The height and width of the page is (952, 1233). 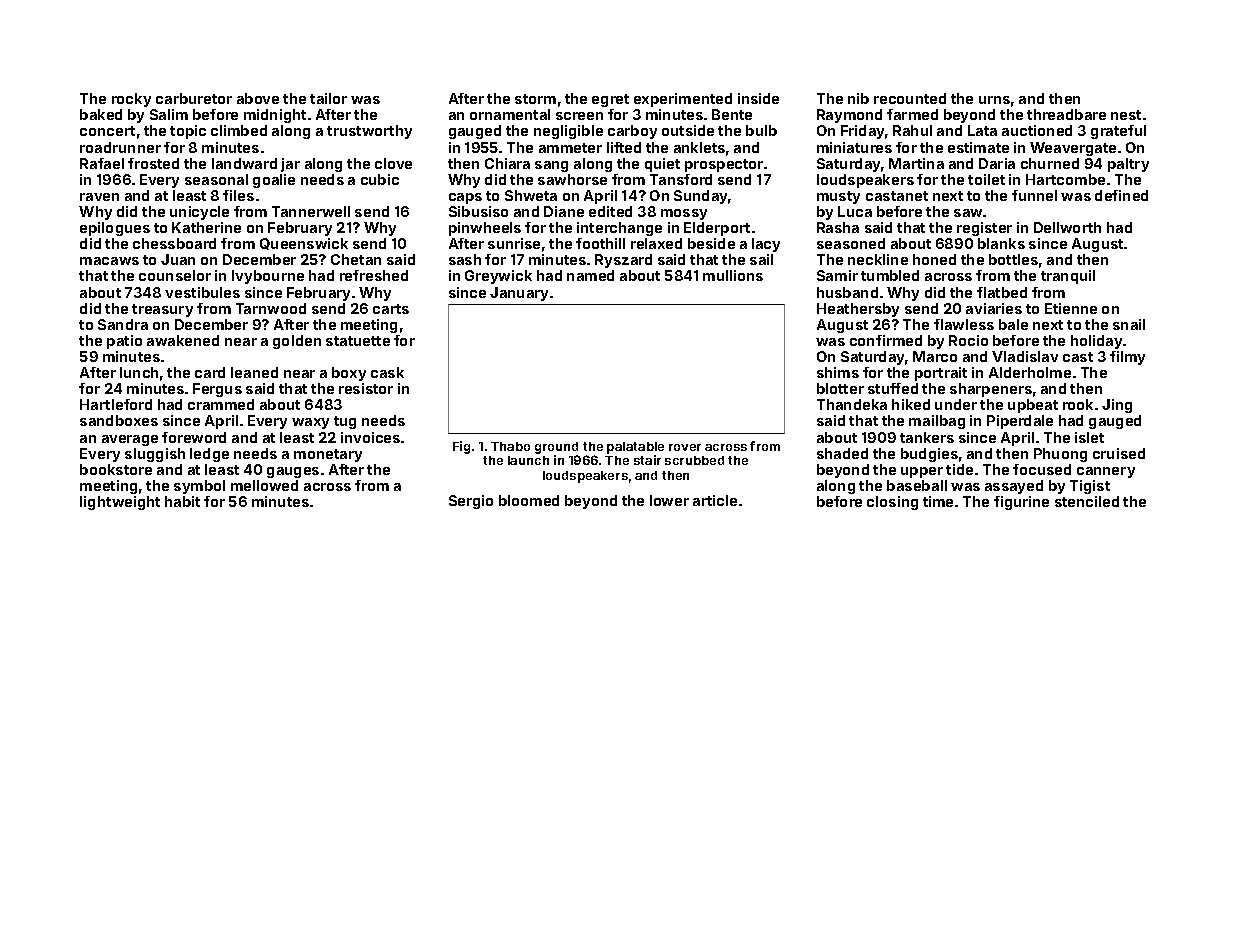 What do you see at coordinates (717, 229) in the page?
I see `Elderport` at bounding box center [717, 229].
